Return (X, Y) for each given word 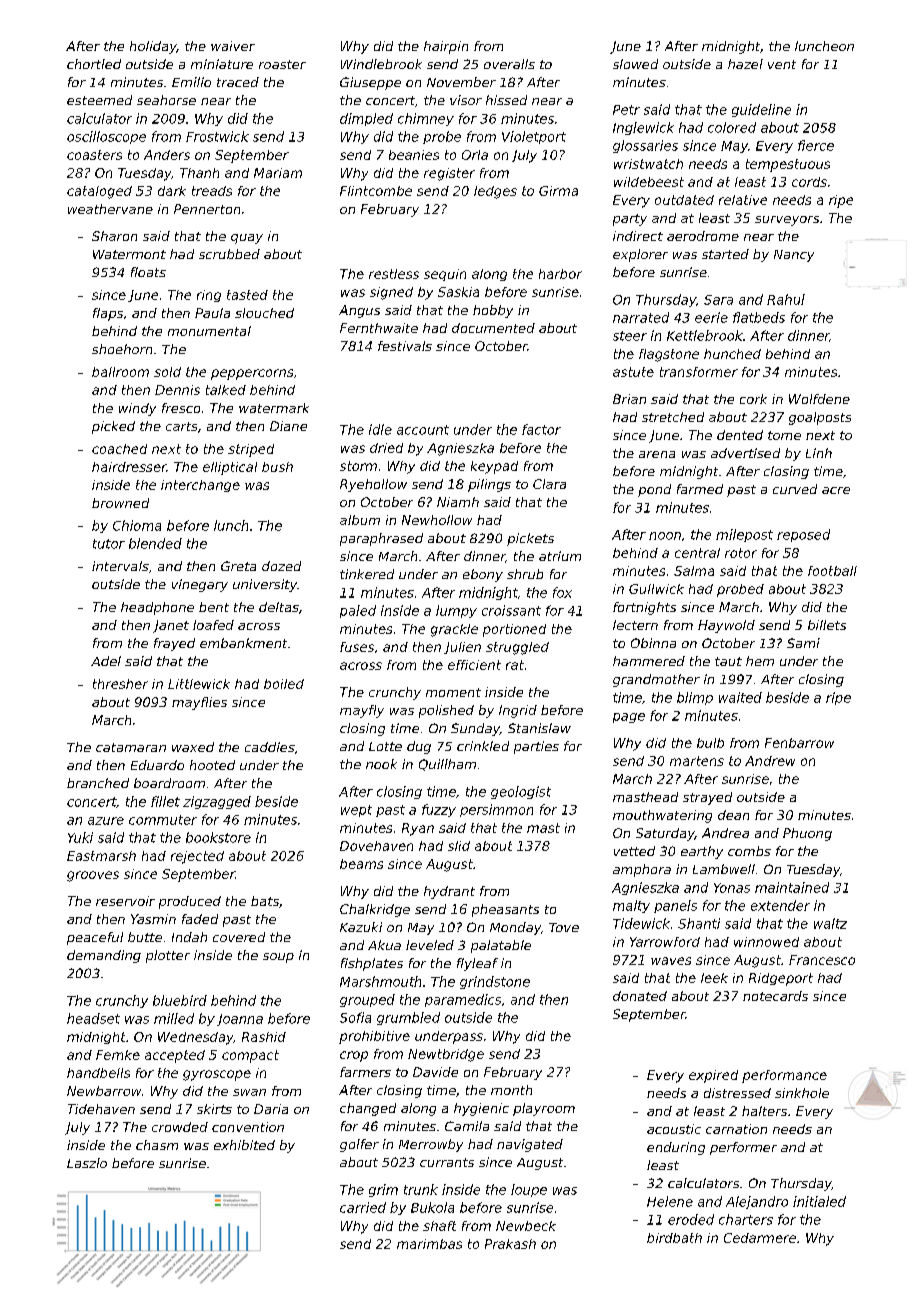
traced (238, 82)
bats (265, 901)
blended (155, 543)
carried (363, 1207)
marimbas (429, 1244)
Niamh (458, 502)
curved (795, 489)
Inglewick (643, 128)
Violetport (534, 137)
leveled (430, 945)
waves (671, 961)
